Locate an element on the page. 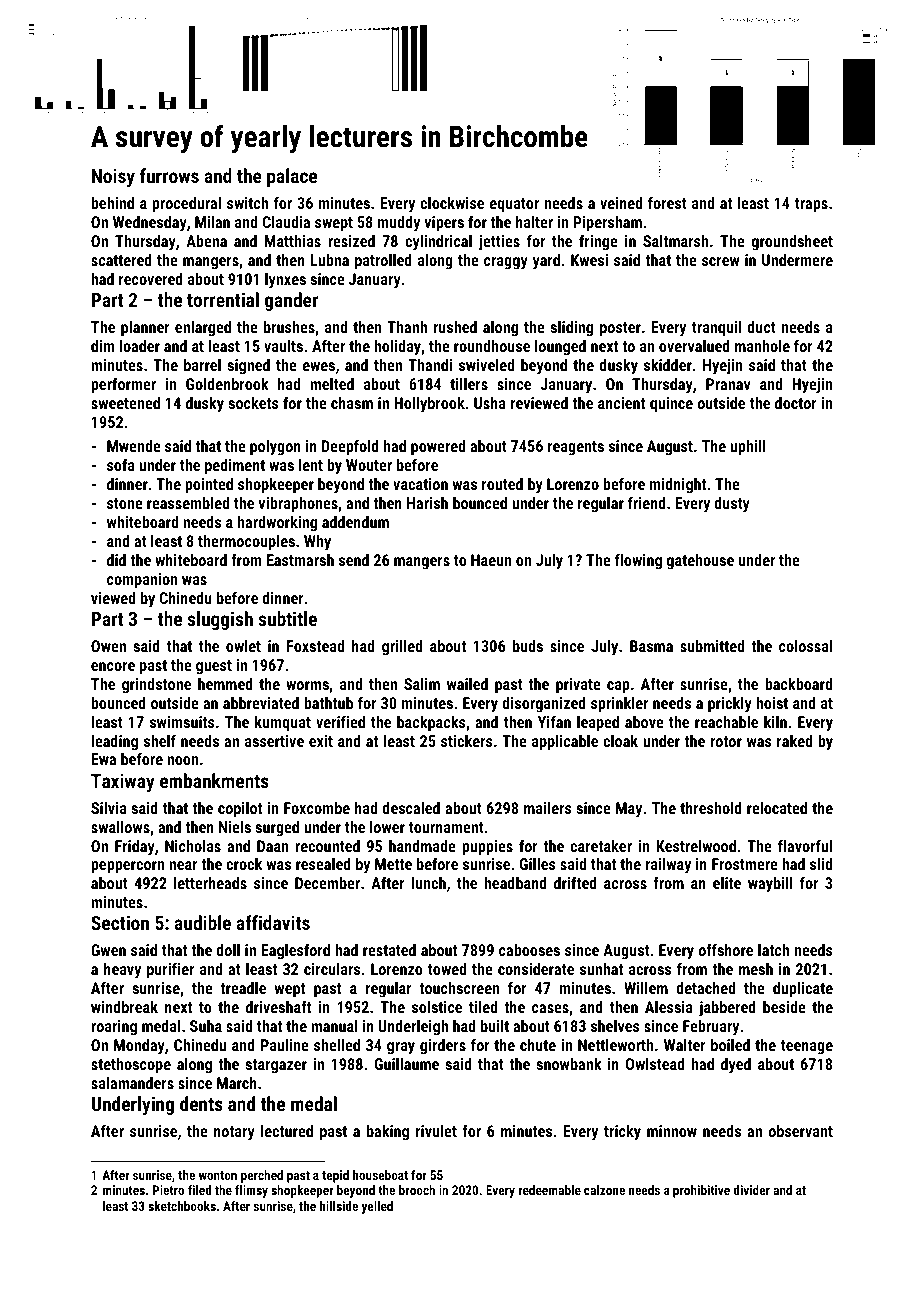 The image size is (924, 1308). Pietro is located at coordinates (168, 1190).
